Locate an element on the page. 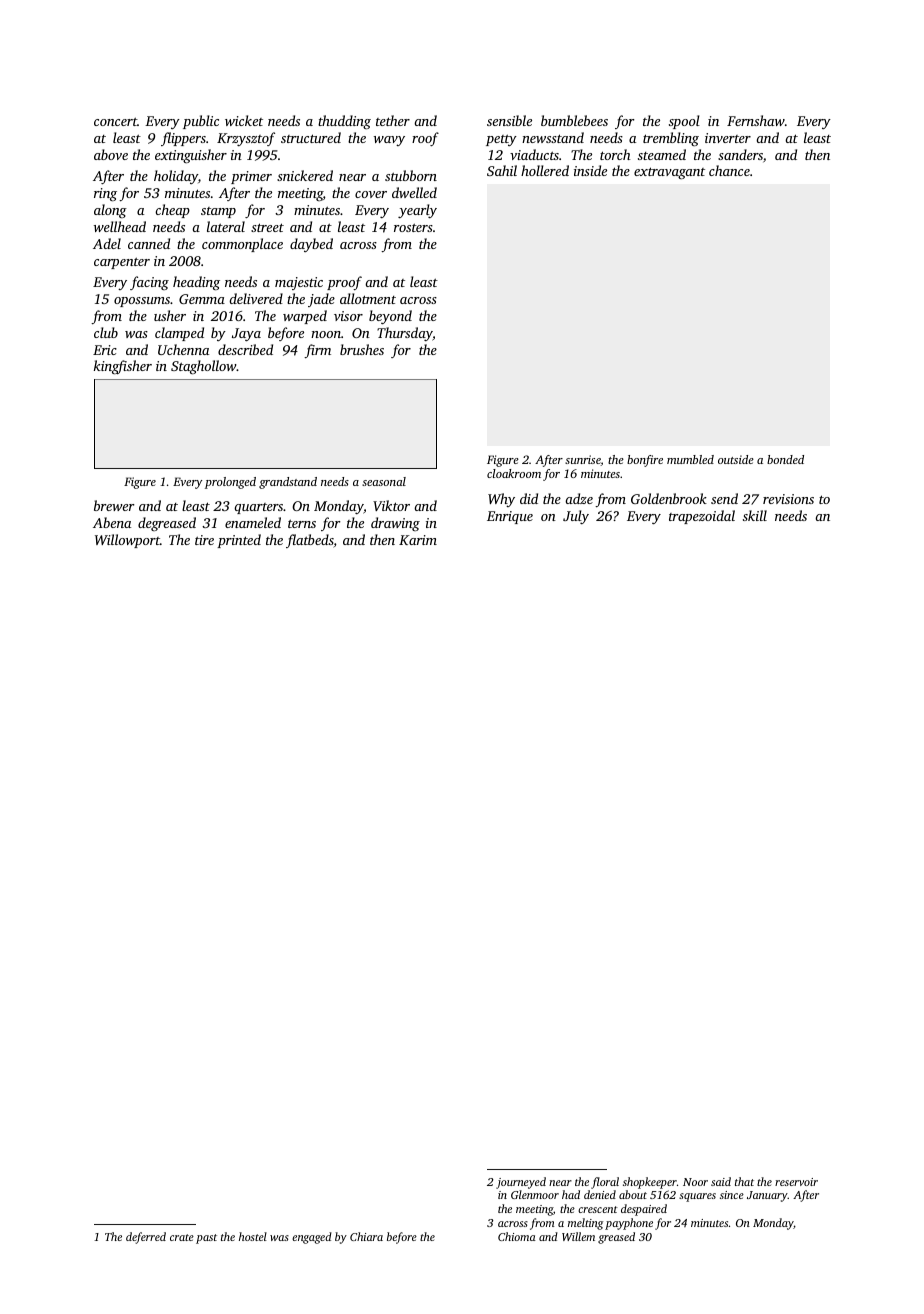  yearly is located at coordinates (417, 211).
